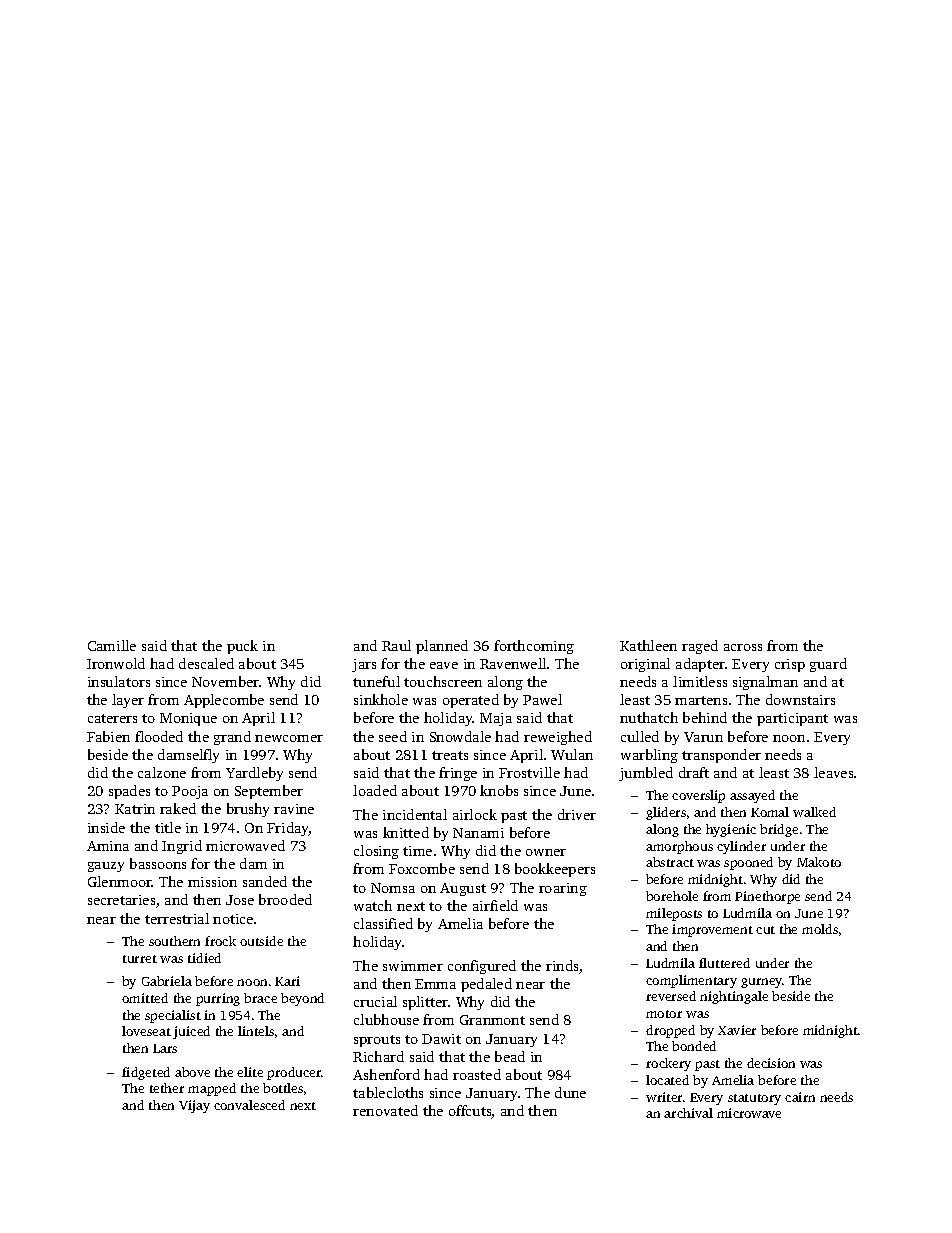 The image size is (952, 1233). I want to click on Amina, so click(108, 846).
